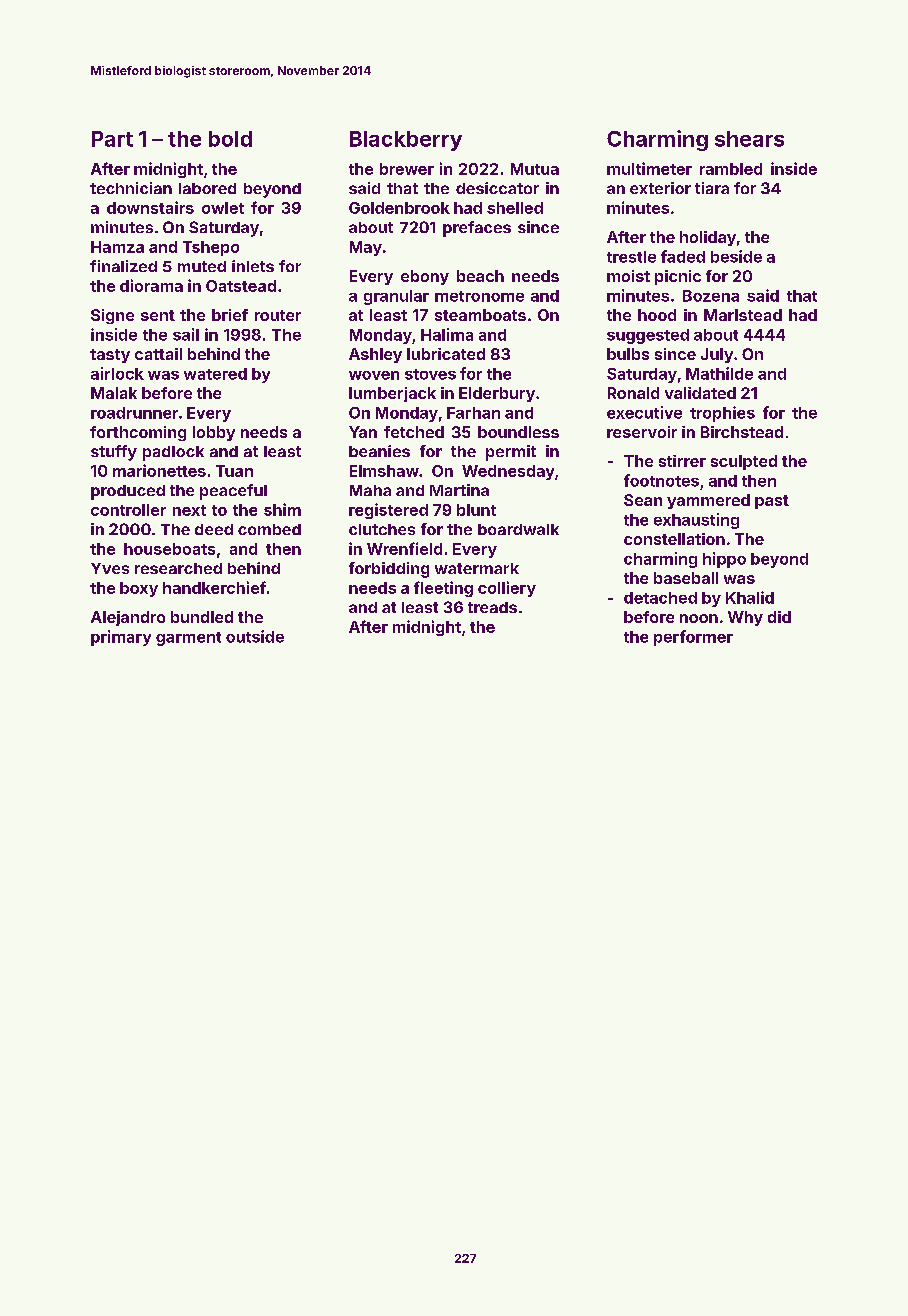 The image size is (908, 1316). I want to click on May, so click(366, 248).
